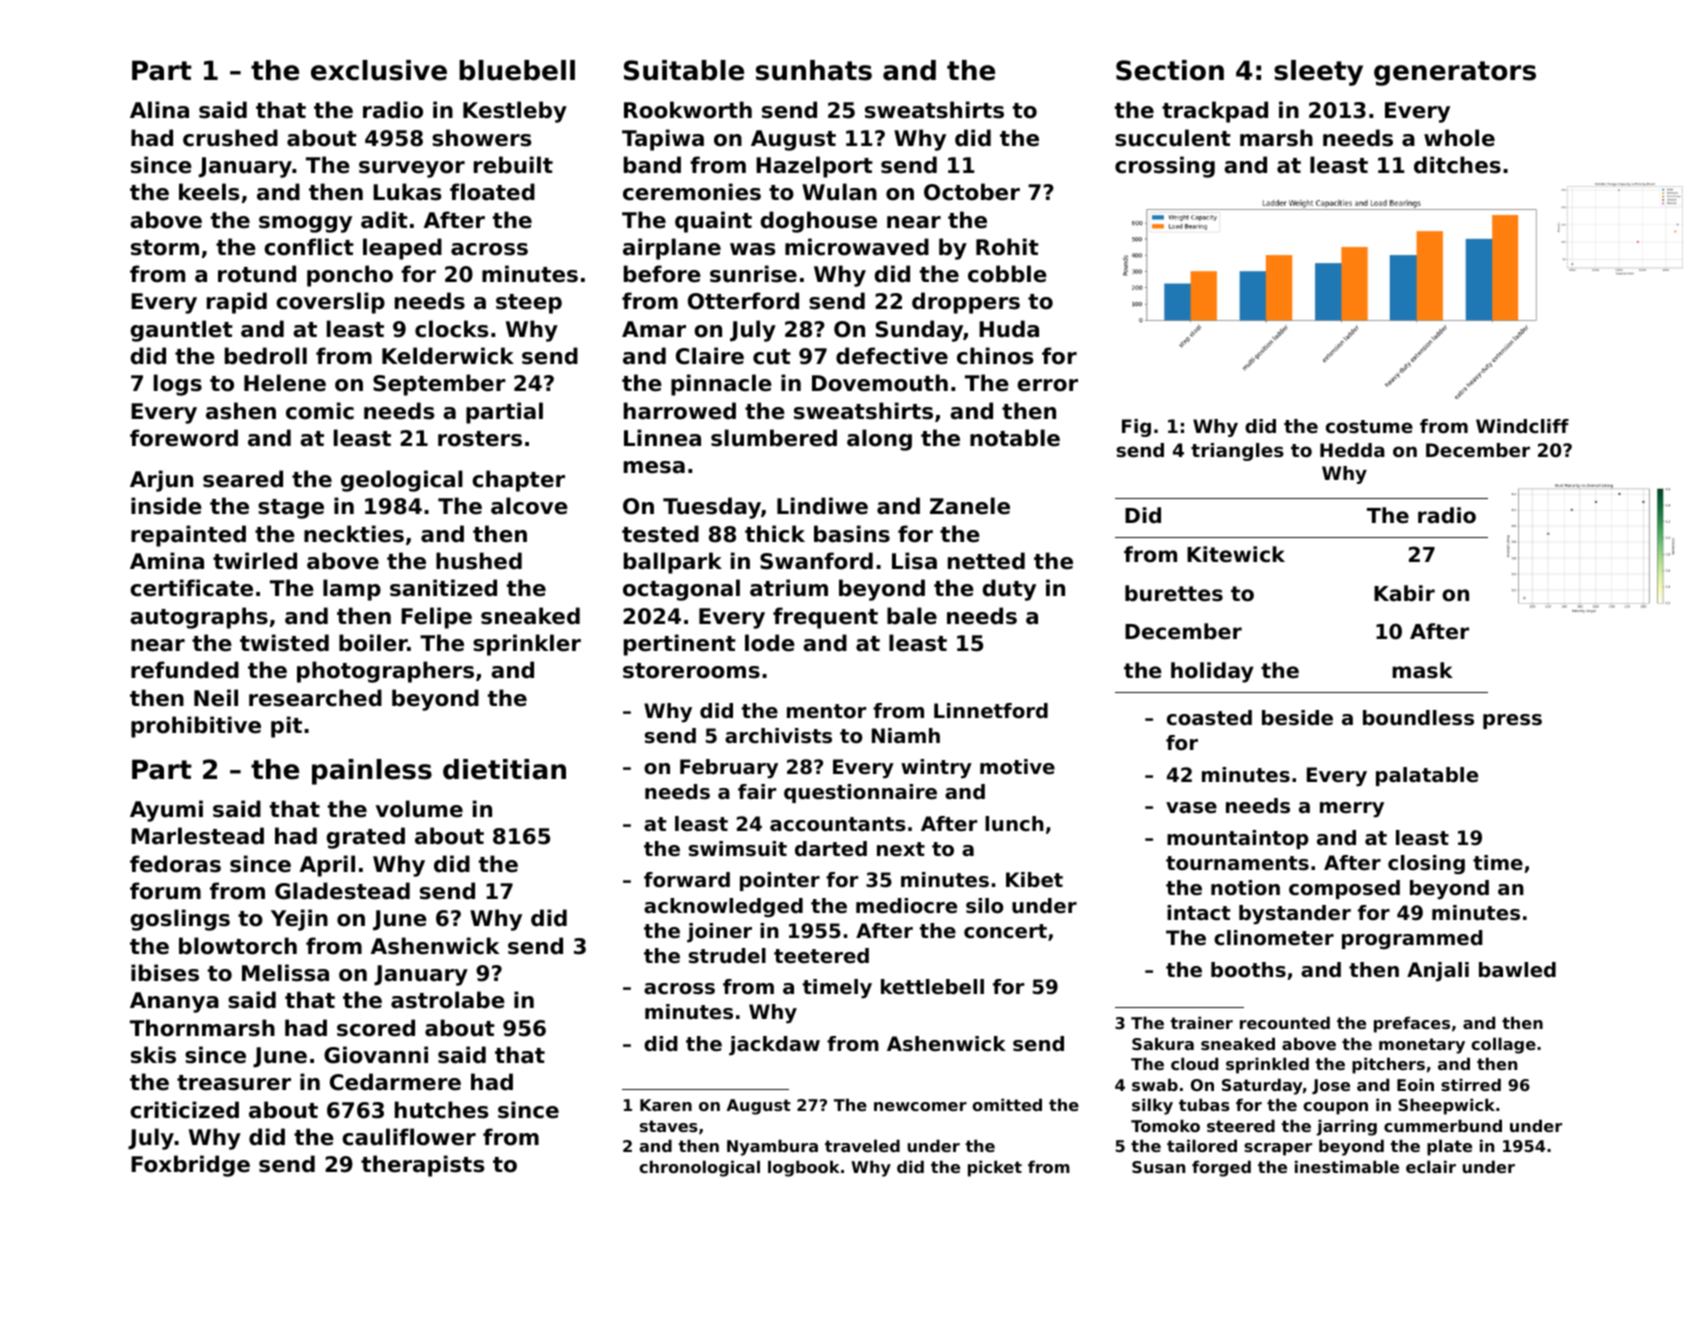 The image size is (1704, 1317). Describe the element at coordinates (1007, 1104) in the screenshot. I see `omitted` at that location.
